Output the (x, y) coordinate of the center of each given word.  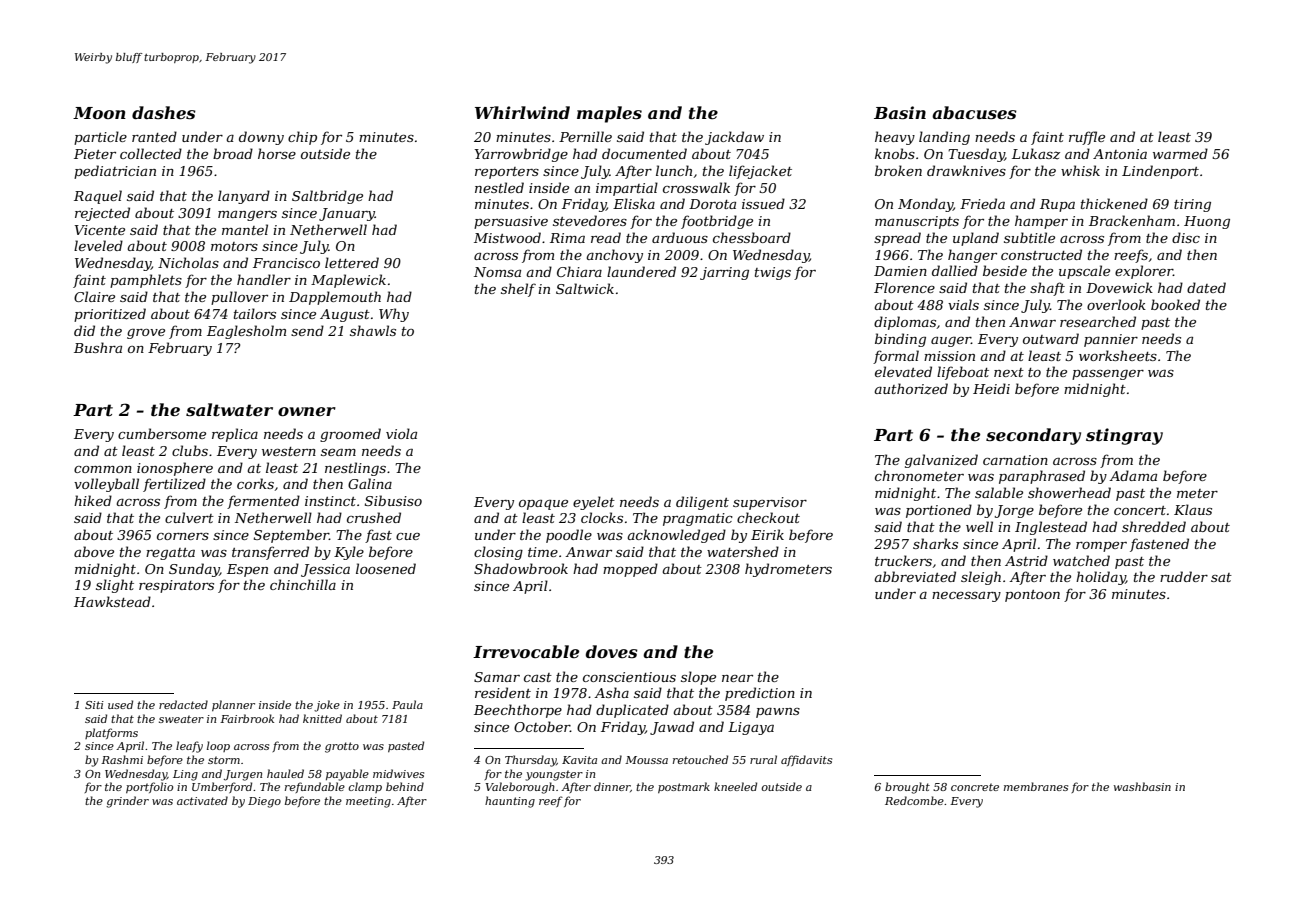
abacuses (974, 112)
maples (609, 114)
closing (498, 553)
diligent (702, 503)
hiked (93, 500)
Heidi (991, 388)
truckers (903, 560)
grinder (127, 802)
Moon (99, 113)
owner (307, 411)
